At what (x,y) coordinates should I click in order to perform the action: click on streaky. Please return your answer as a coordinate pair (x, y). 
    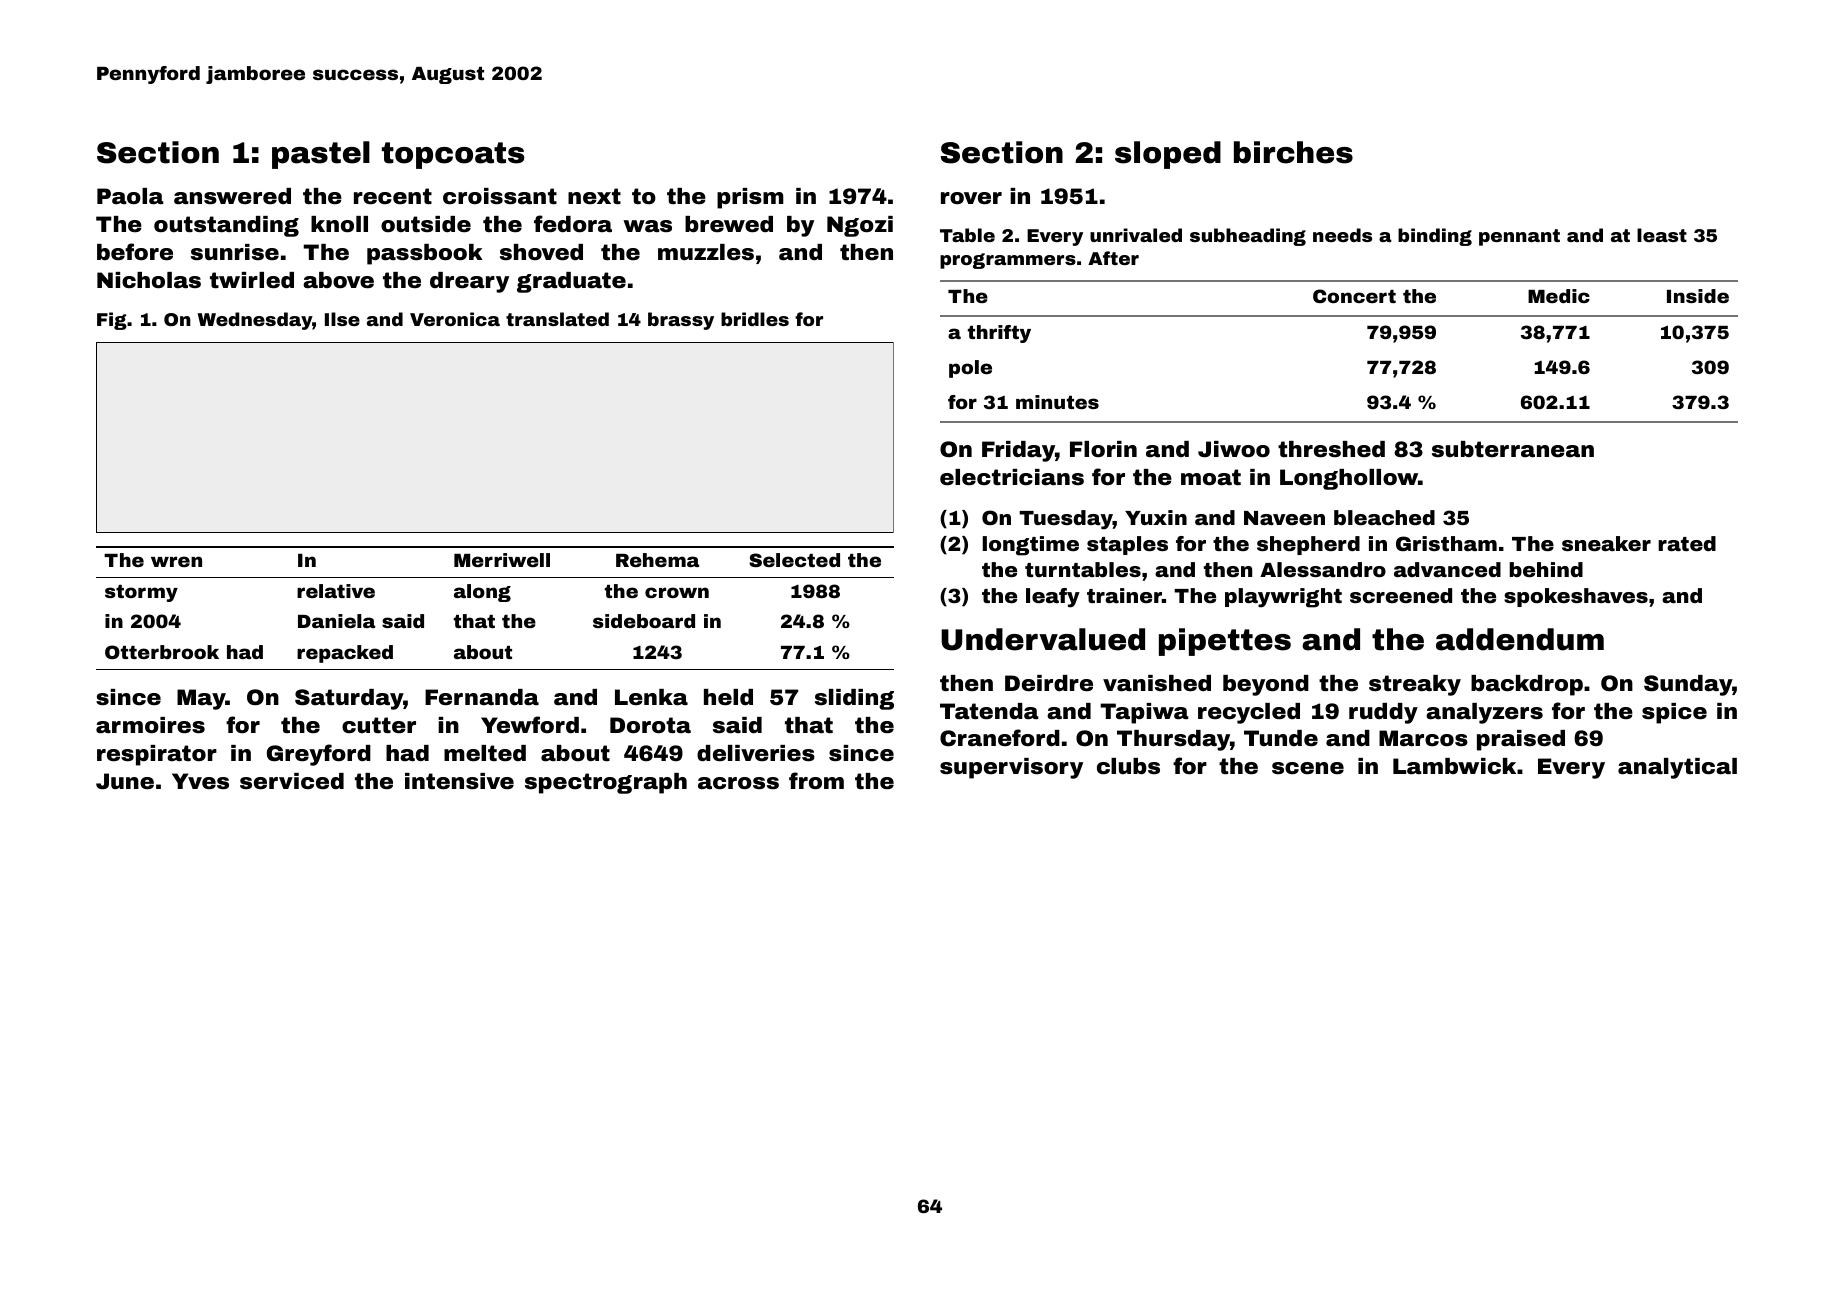
    Looking at the image, I should click on (1415, 685).
